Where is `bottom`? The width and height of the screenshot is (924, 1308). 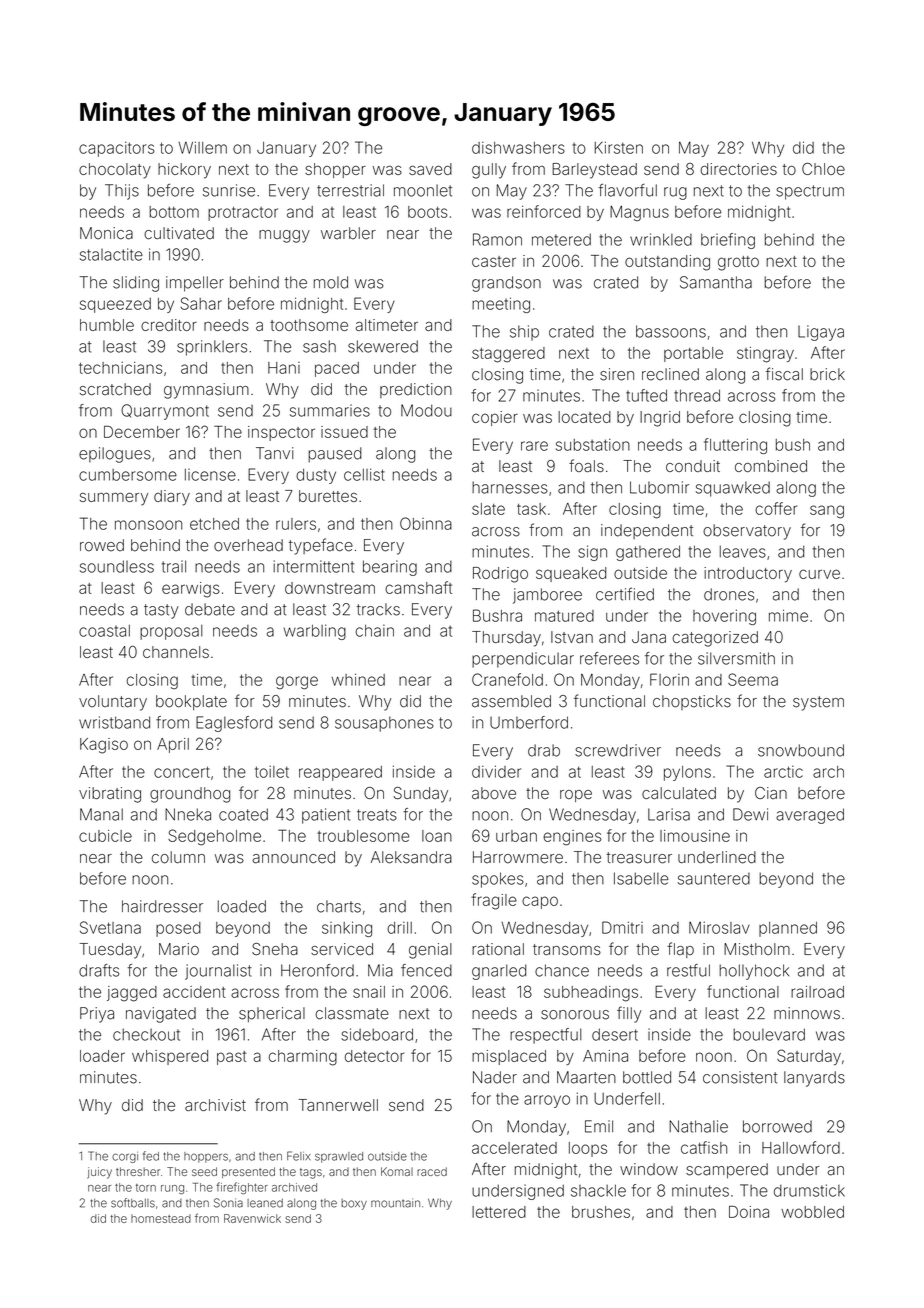
bottom is located at coordinates (174, 212).
